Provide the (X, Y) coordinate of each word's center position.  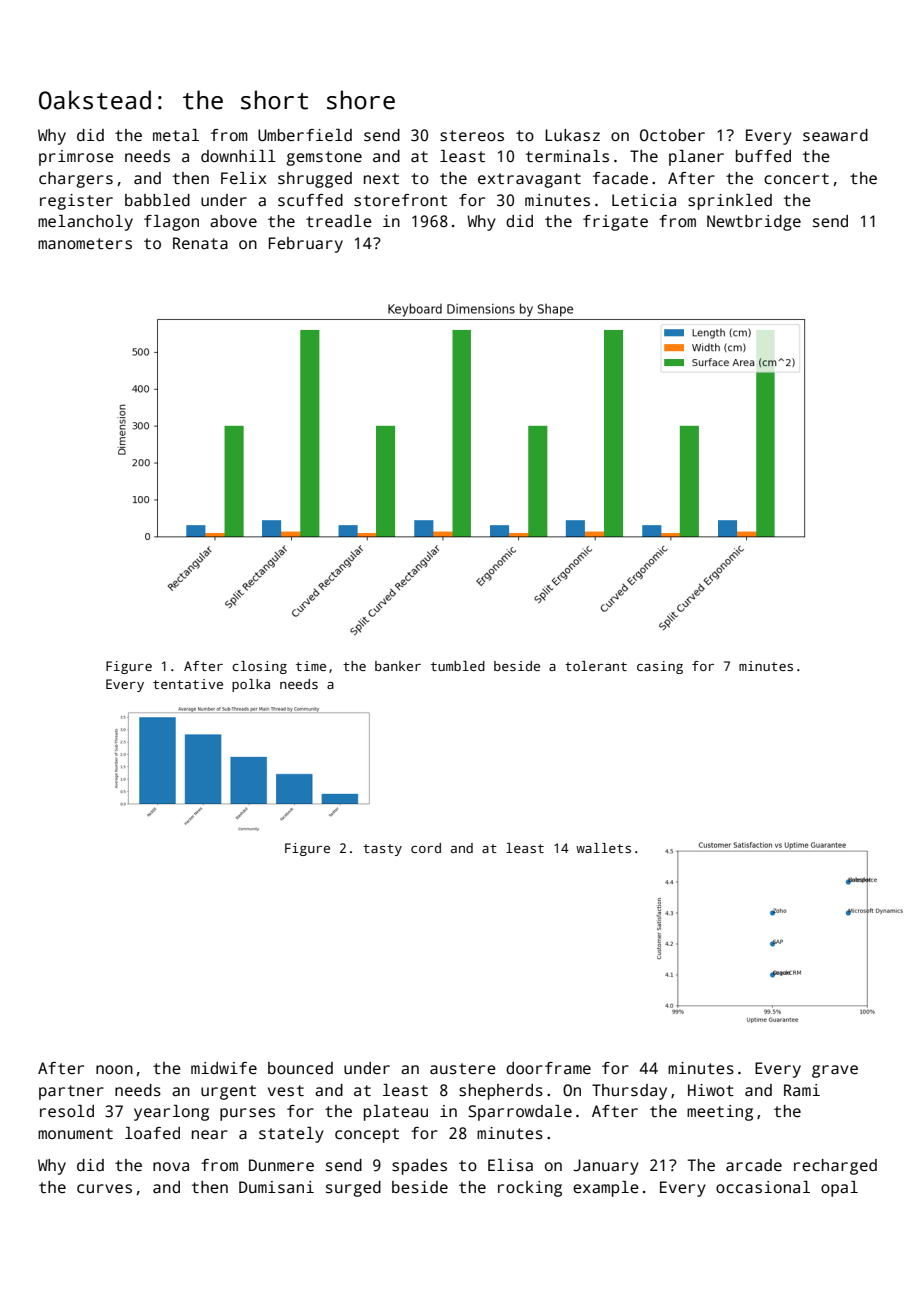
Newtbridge (754, 223)
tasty (382, 850)
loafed (152, 1133)
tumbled (458, 666)
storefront (400, 200)
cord (426, 848)
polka (251, 685)
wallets (603, 848)
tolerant (596, 666)
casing (660, 667)
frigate (615, 223)
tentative (188, 684)
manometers (85, 244)
